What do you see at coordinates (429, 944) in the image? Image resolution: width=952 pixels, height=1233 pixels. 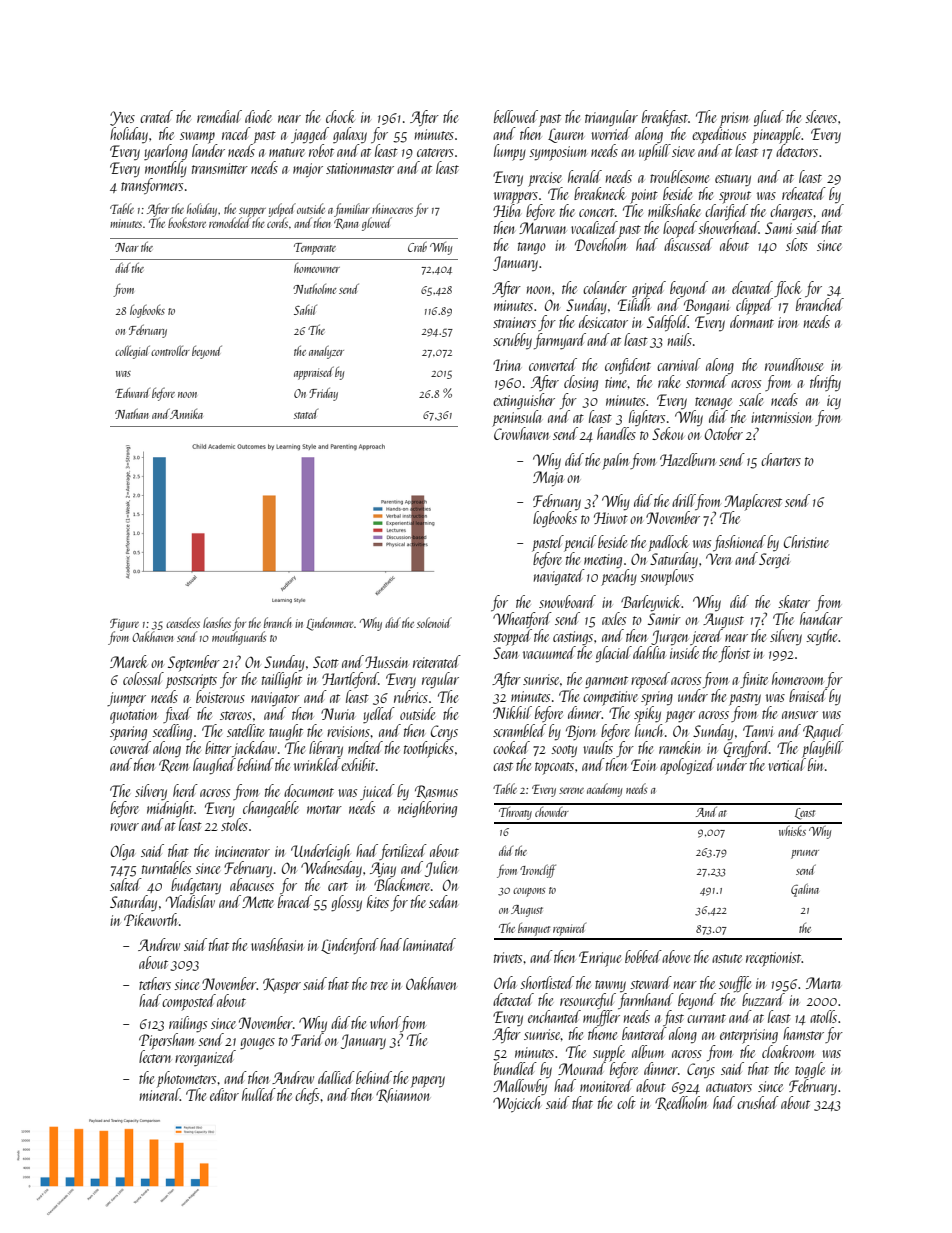 I see `laminated` at bounding box center [429, 944].
